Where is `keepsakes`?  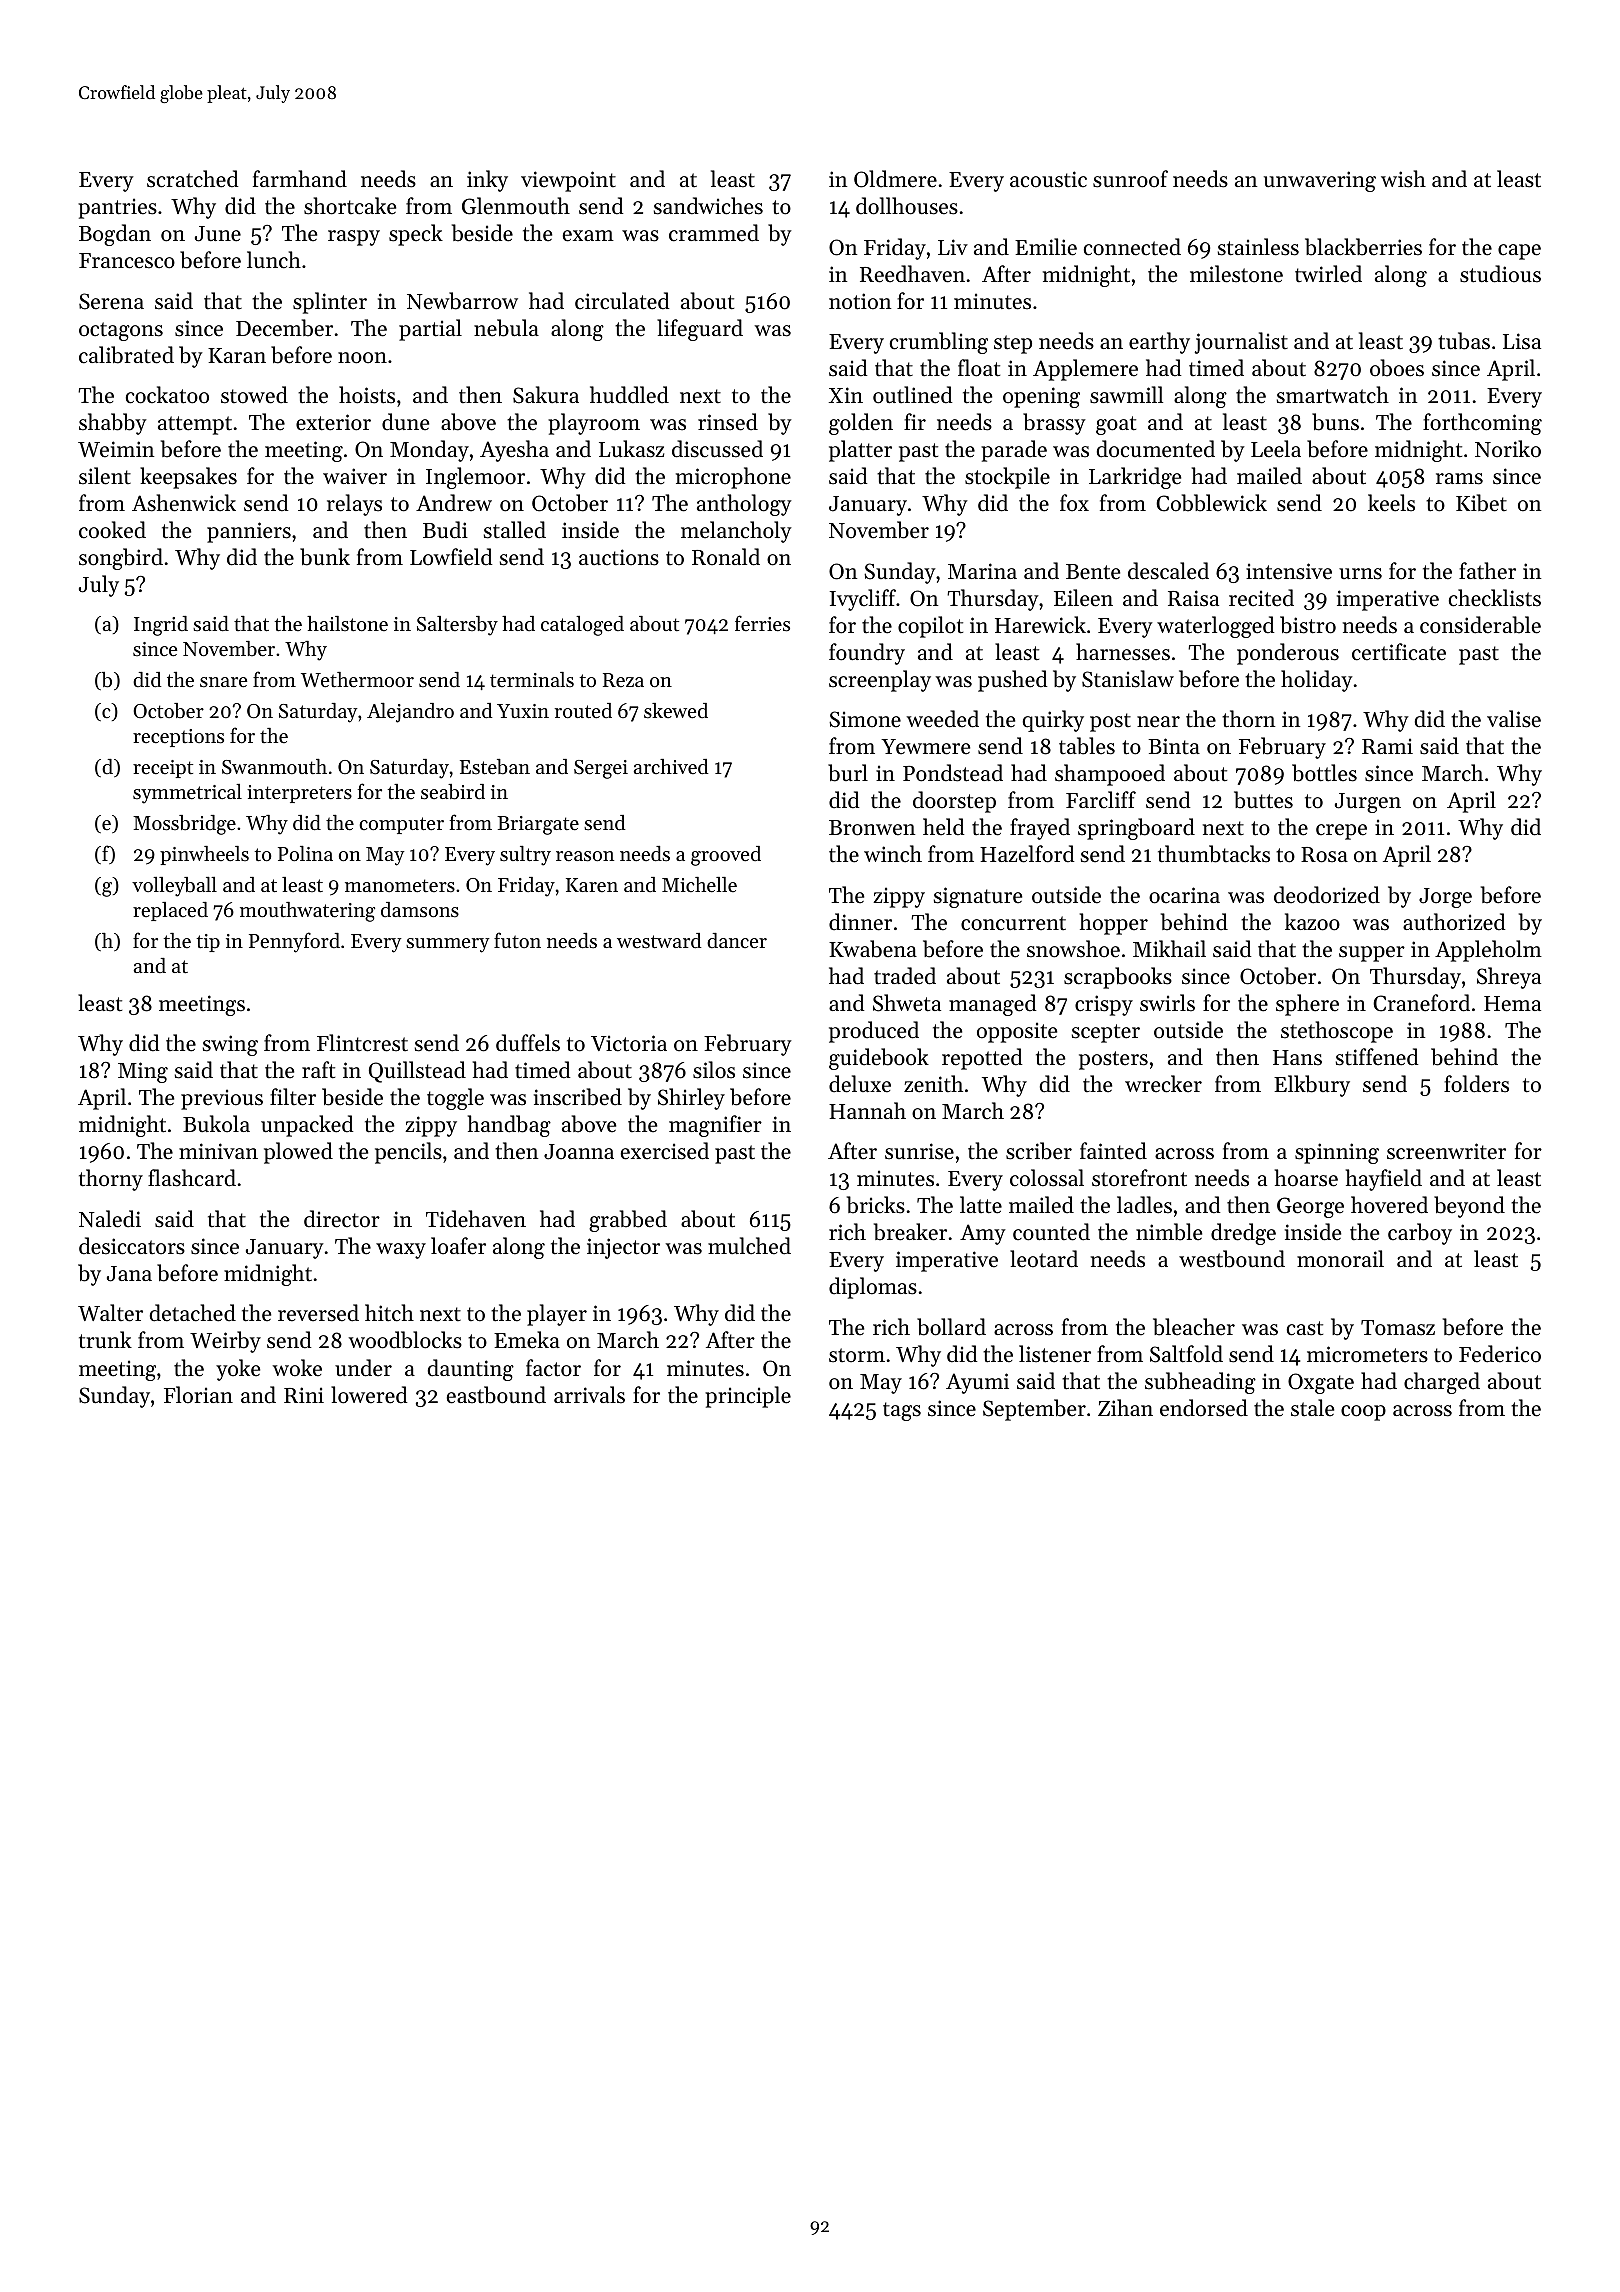
keepsakes is located at coordinates (188, 478).
